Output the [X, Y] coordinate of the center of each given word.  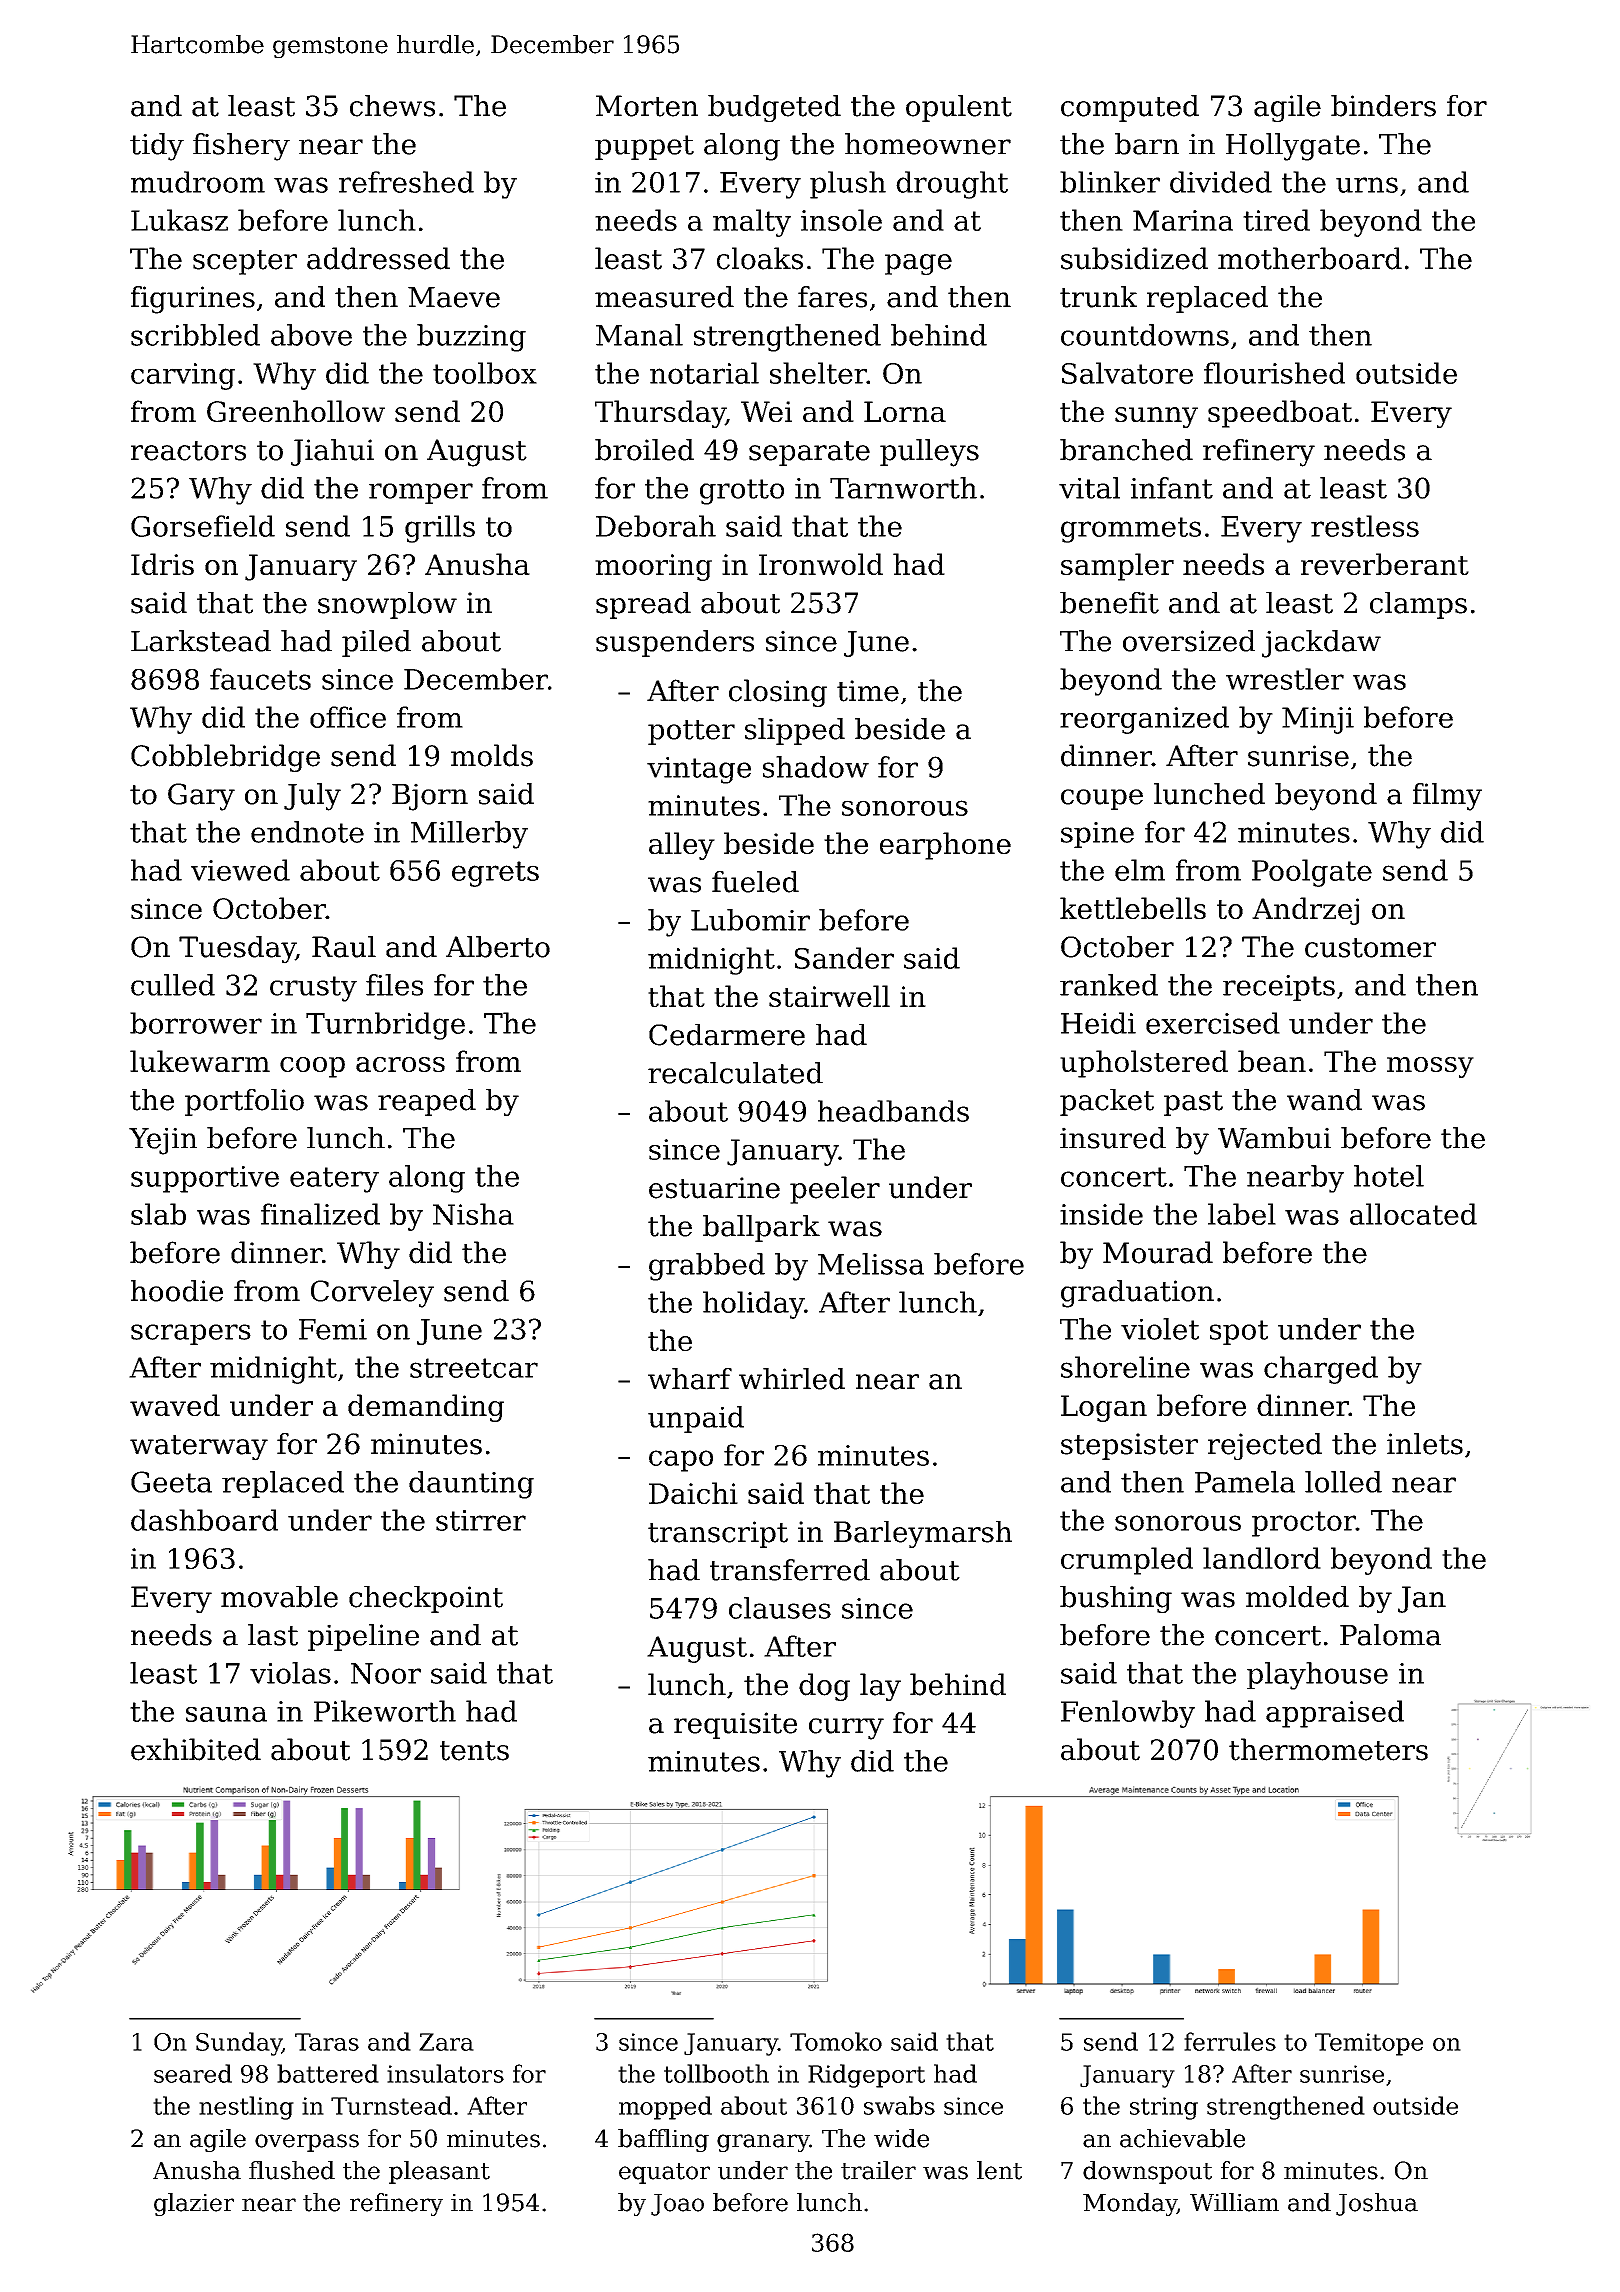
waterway [199, 1448]
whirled [792, 1379]
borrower [196, 1023]
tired [1276, 220]
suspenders [675, 643]
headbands [893, 1111]
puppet [644, 147]
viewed [240, 870]
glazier [194, 2204]
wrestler [1285, 679]
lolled [1343, 1482]
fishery [241, 147]
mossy [1430, 1067]
